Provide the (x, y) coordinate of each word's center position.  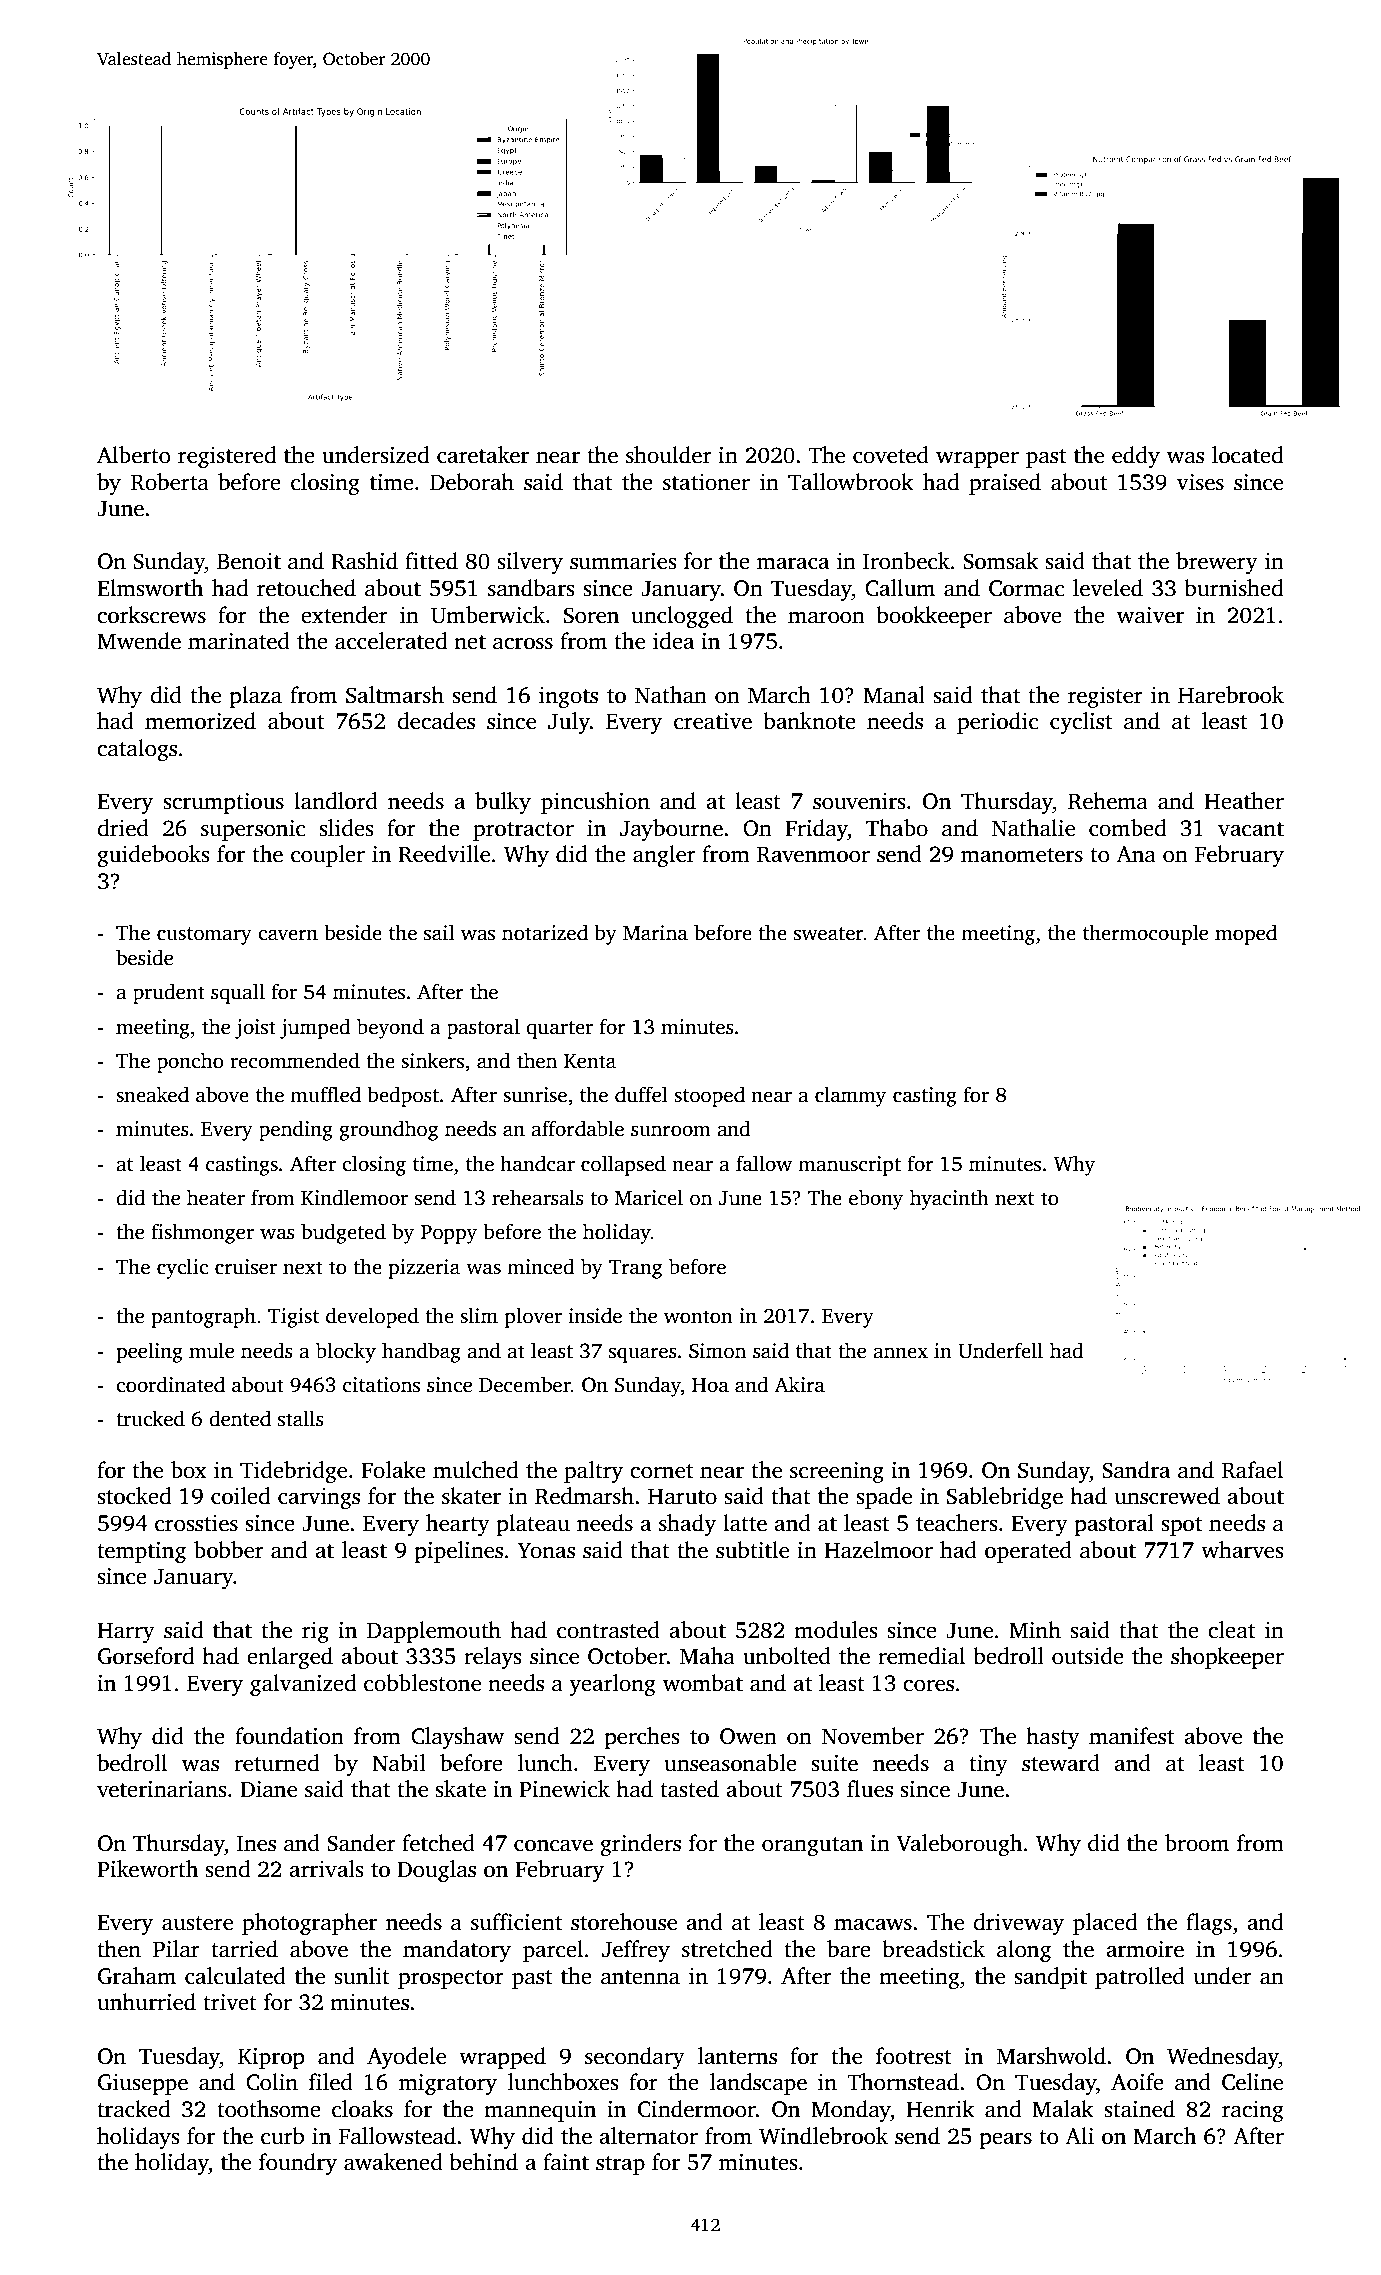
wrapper (977, 459)
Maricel (649, 1197)
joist (255, 1029)
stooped (709, 1096)
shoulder (669, 455)
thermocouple (1145, 934)
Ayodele (406, 2058)
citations (381, 1385)
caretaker (483, 455)
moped (1246, 934)
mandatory (457, 1951)
